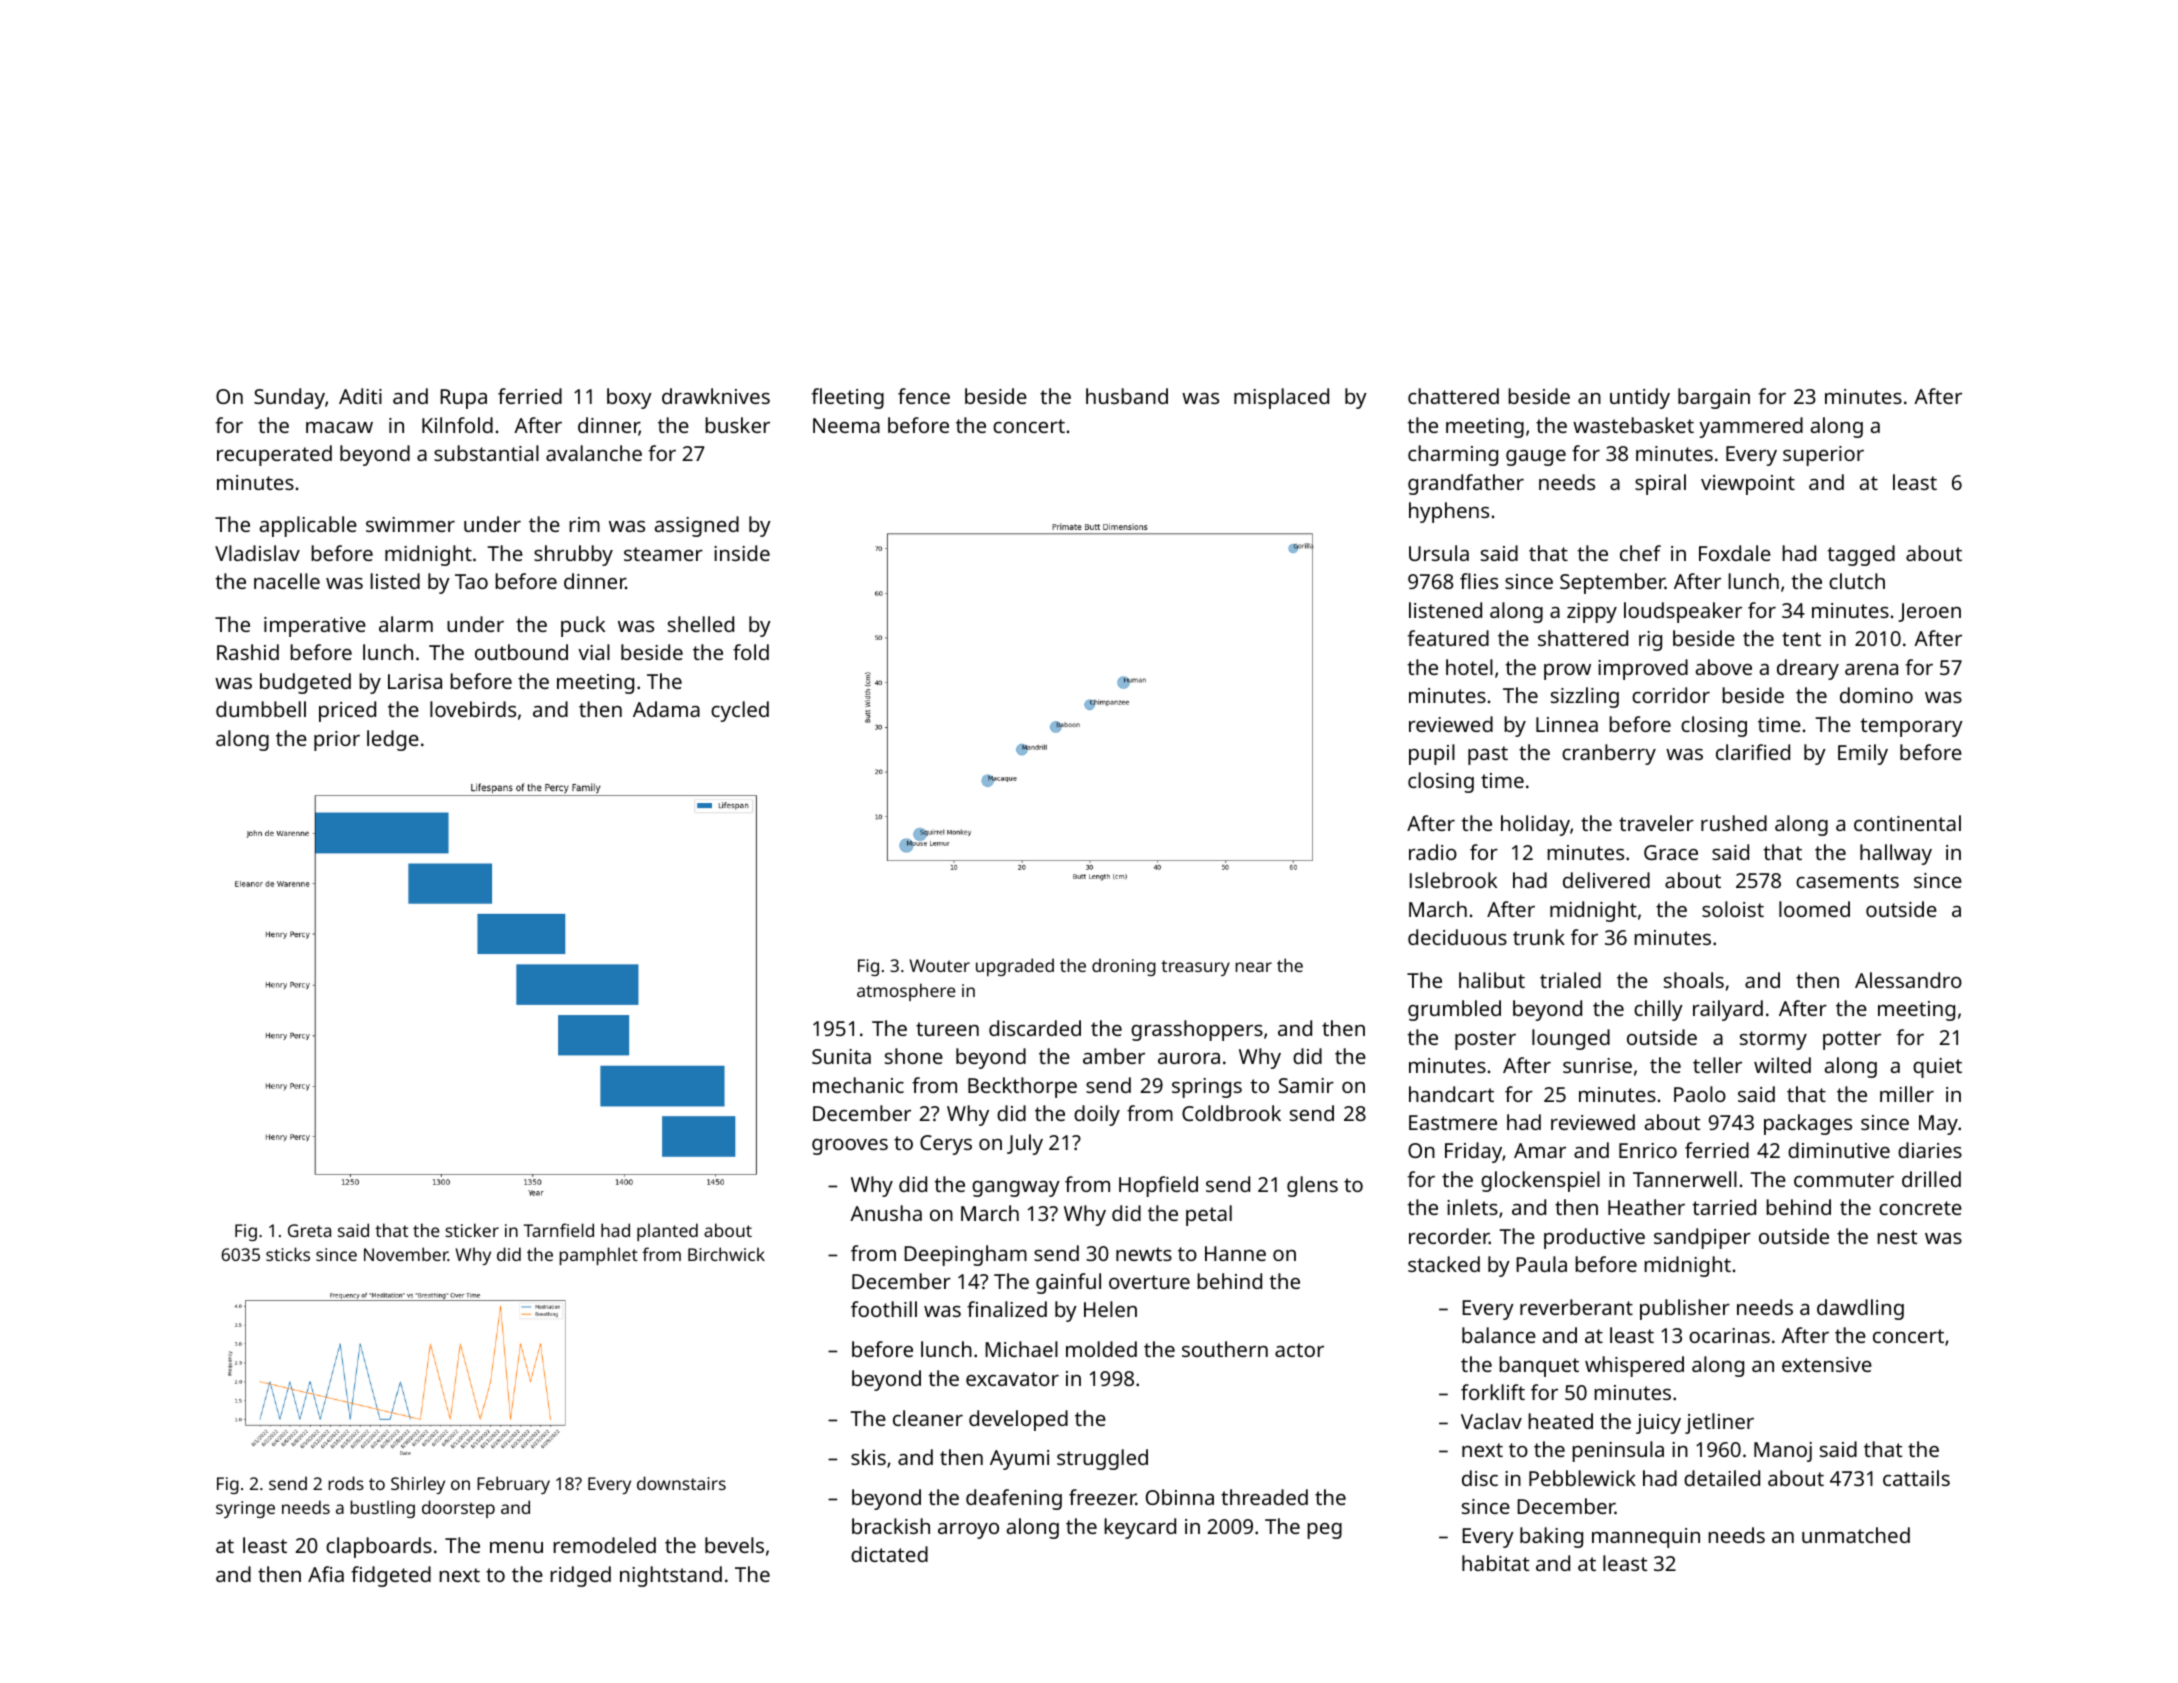 This page has width=2178, height=1683. Describe the element at coordinates (1469, 667) in the page. I see `hotel` at that location.
